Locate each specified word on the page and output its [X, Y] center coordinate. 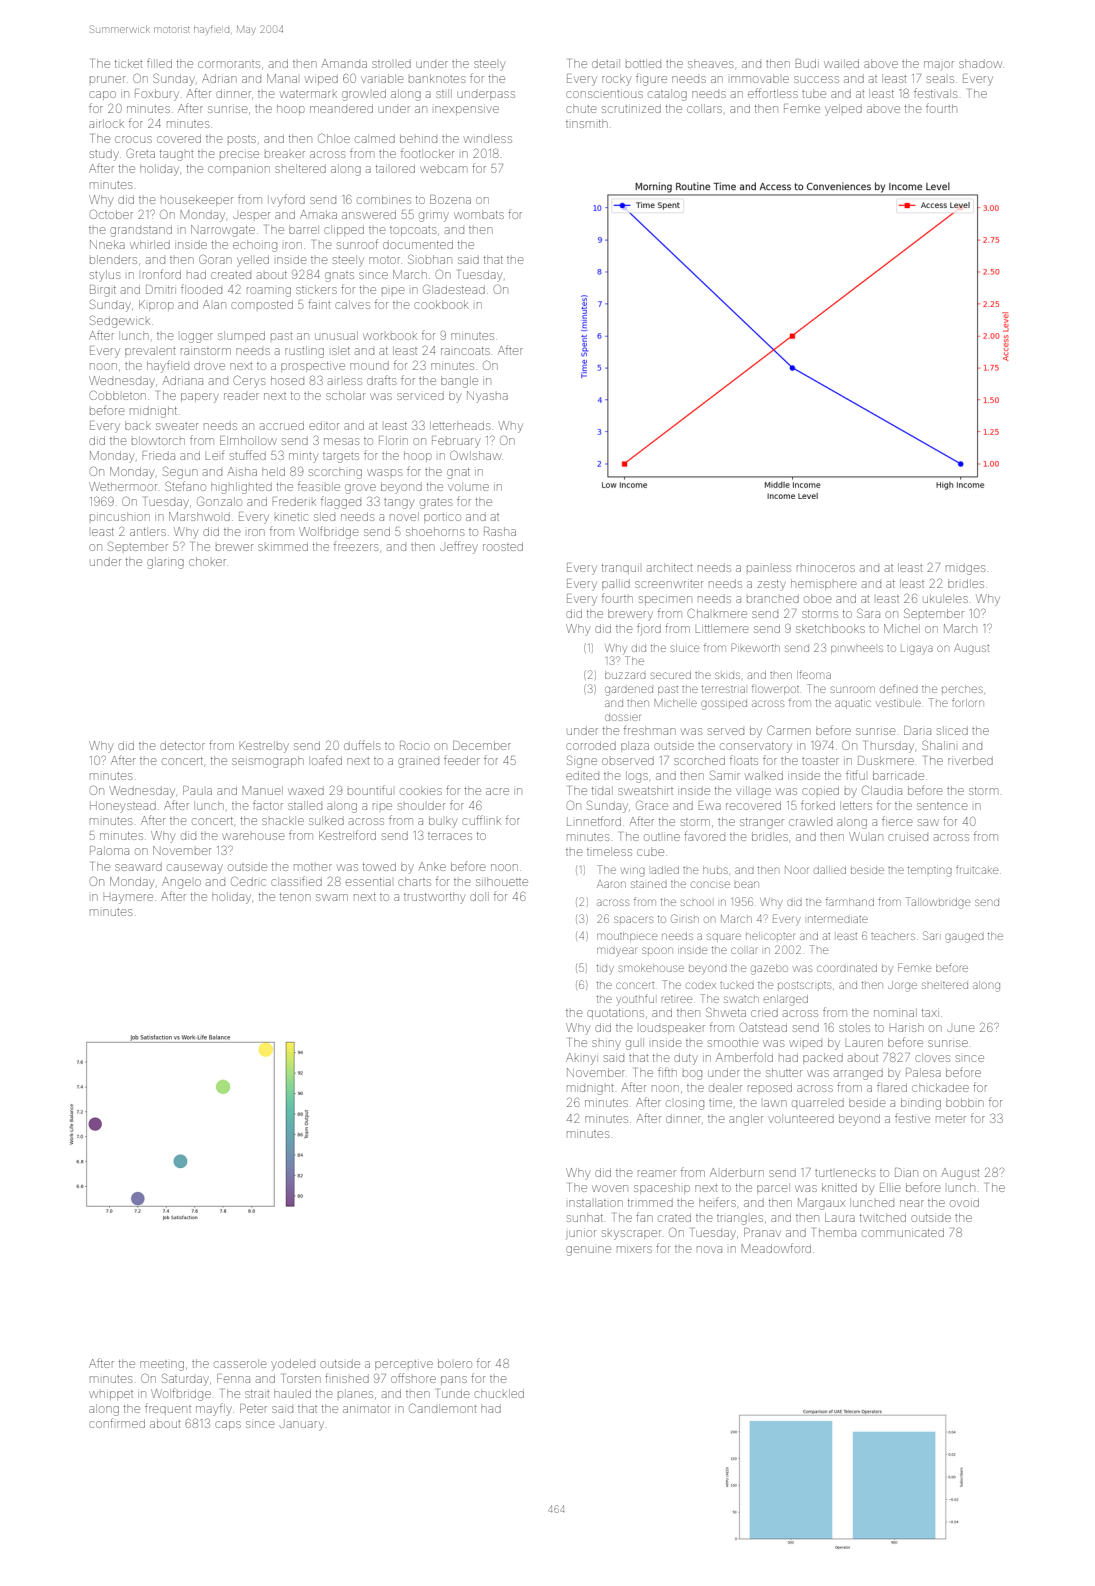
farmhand [850, 901]
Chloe [334, 138]
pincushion [120, 517]
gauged [964, 938]
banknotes [437, 78]
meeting [162, 1366]
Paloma [109, 850]
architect [669, 568]
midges [965, 570]
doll [479, 896]
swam [332, 897]
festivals [935, 93]
